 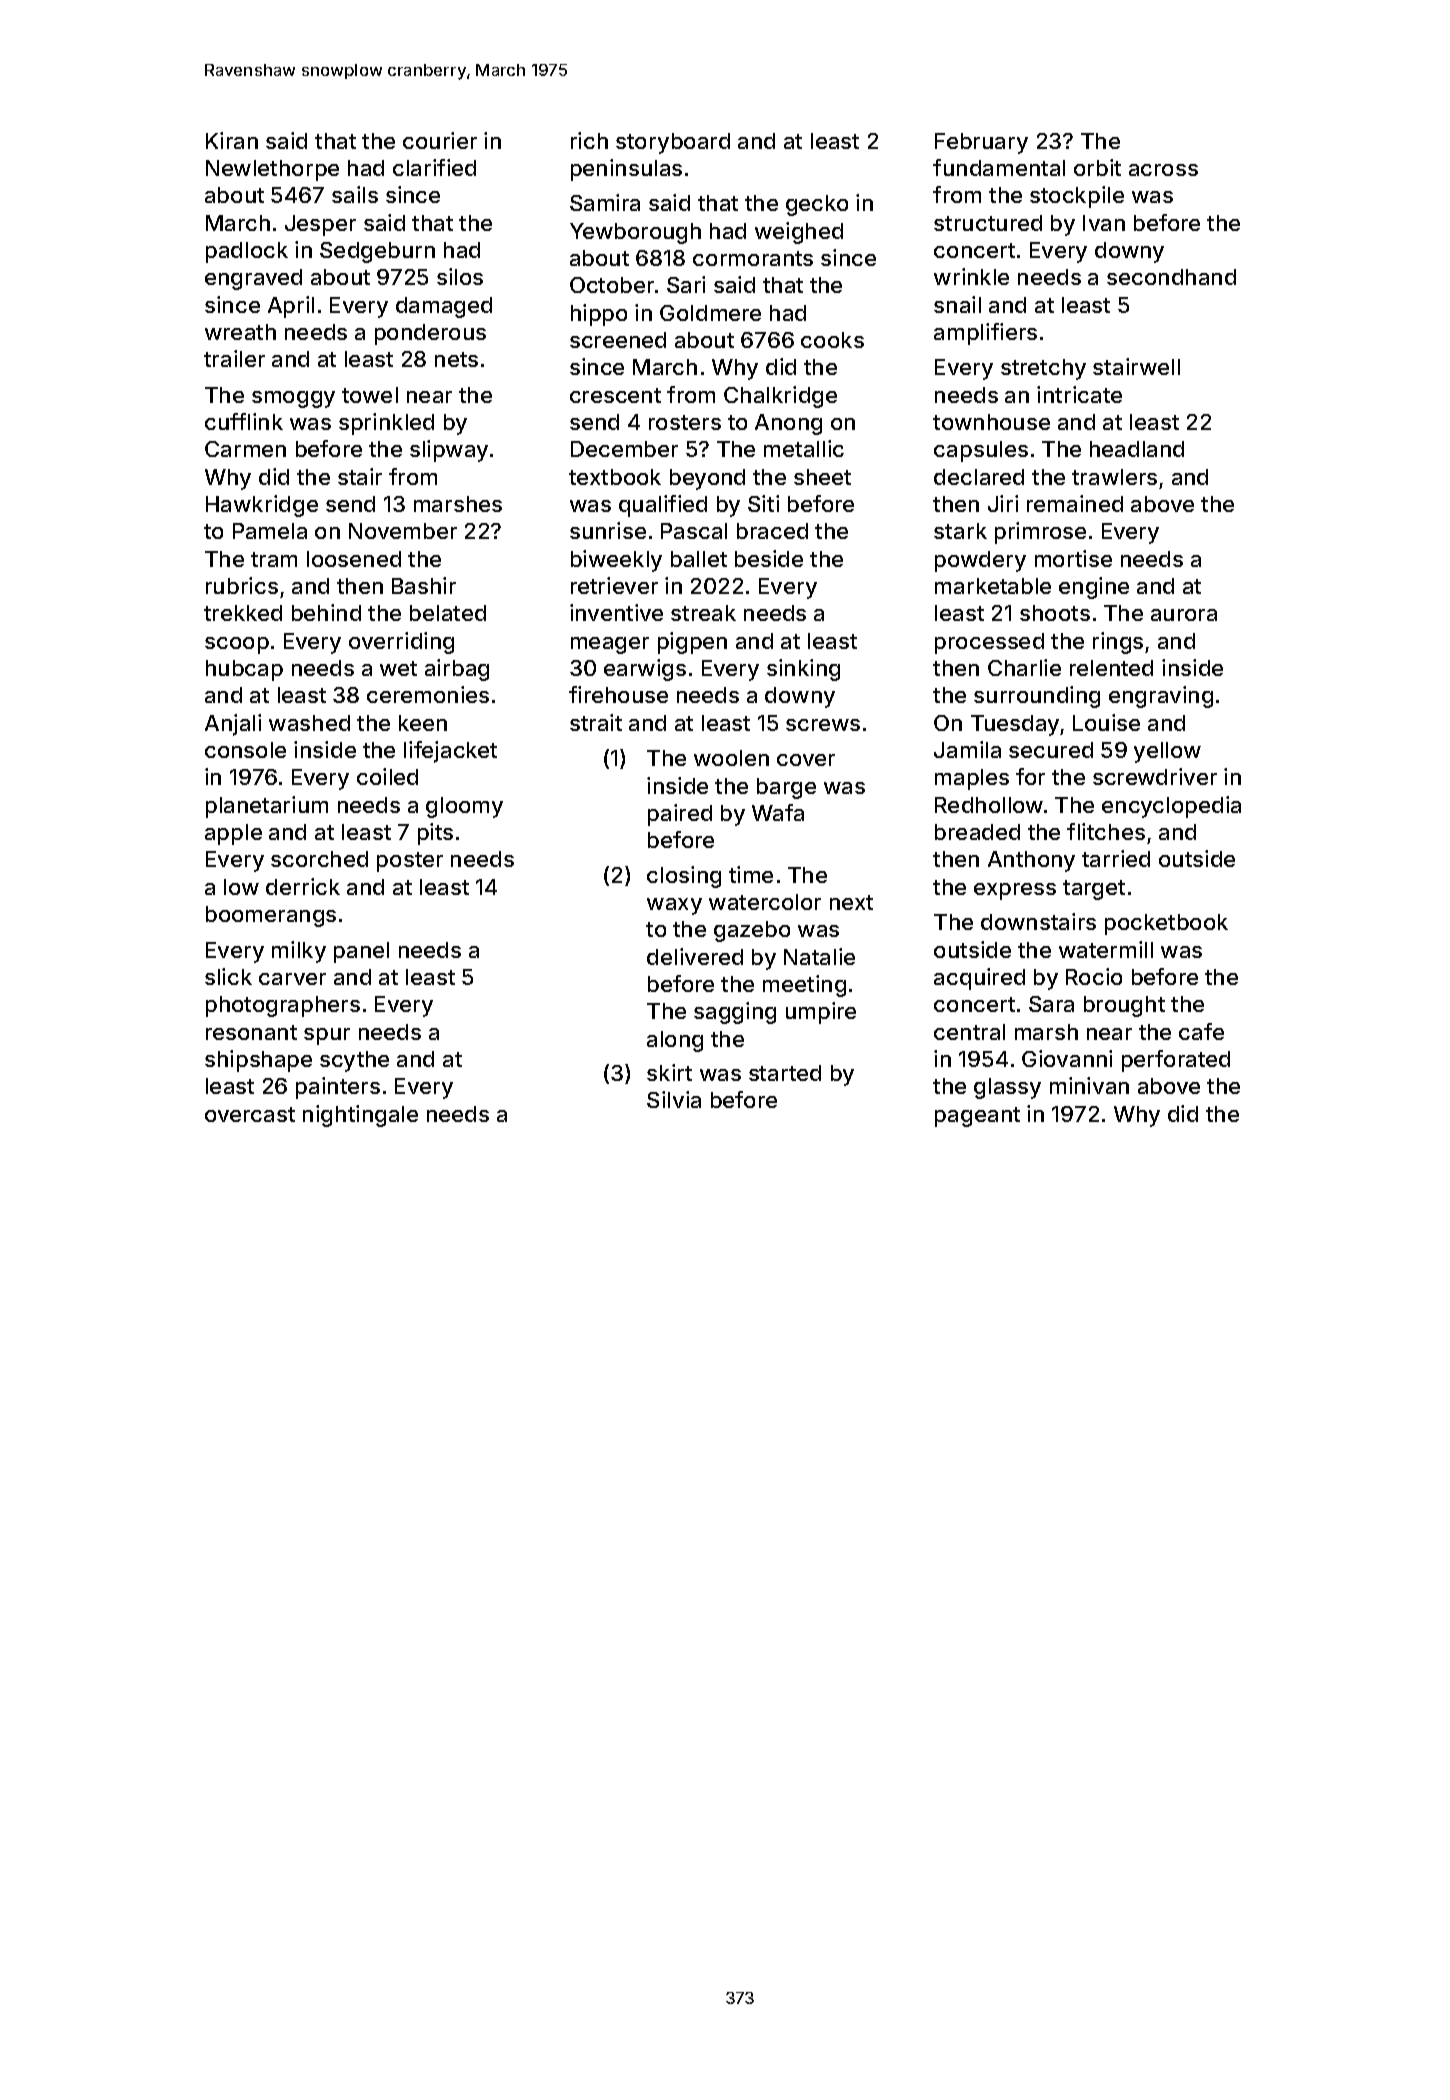 I want to click on scythe, so click(x=354, y=1061).
